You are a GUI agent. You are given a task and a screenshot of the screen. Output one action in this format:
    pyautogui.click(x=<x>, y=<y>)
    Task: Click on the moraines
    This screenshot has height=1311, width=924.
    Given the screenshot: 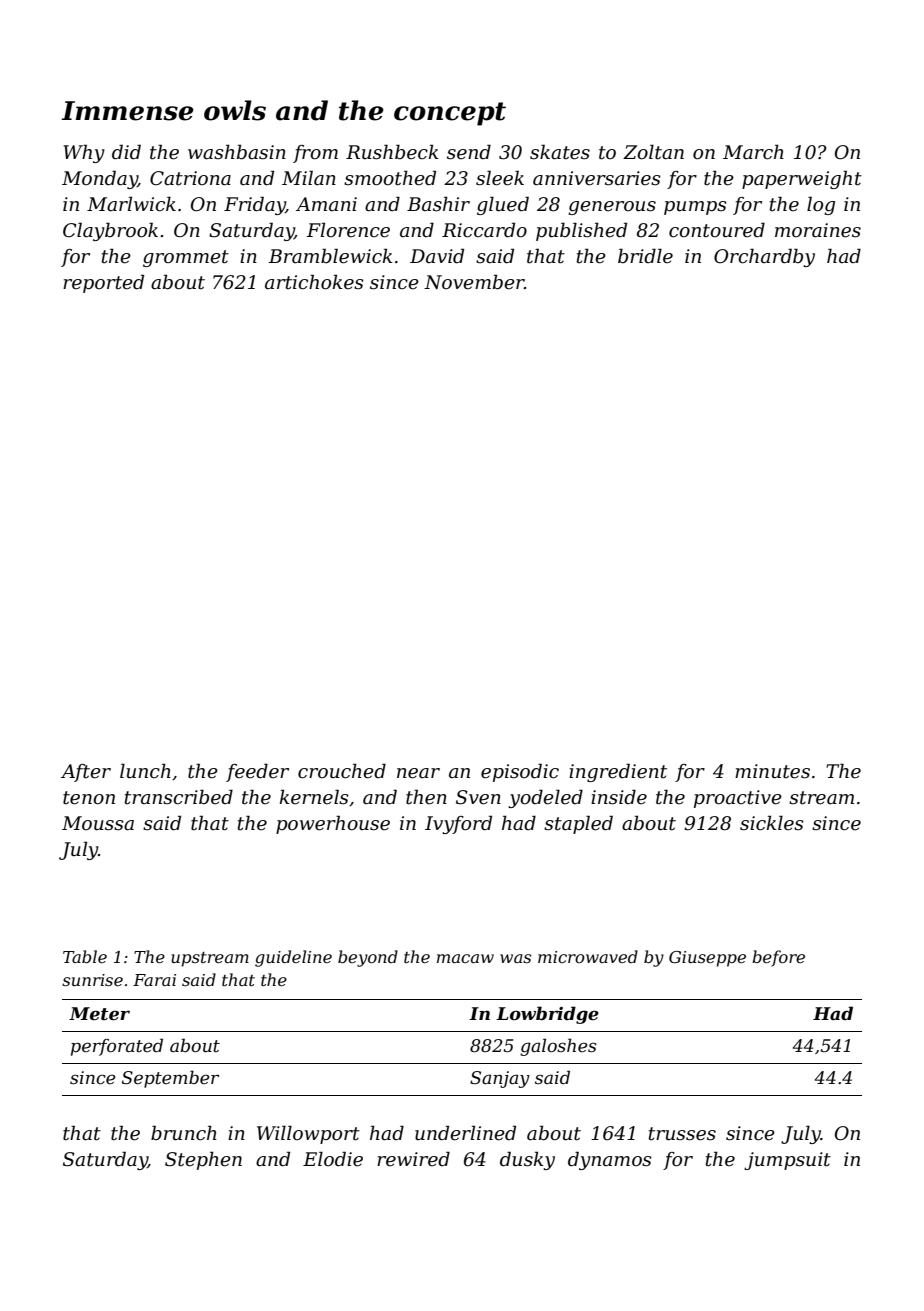 What is the action you would take?
    pyautogui.click(x=818, y=230)
